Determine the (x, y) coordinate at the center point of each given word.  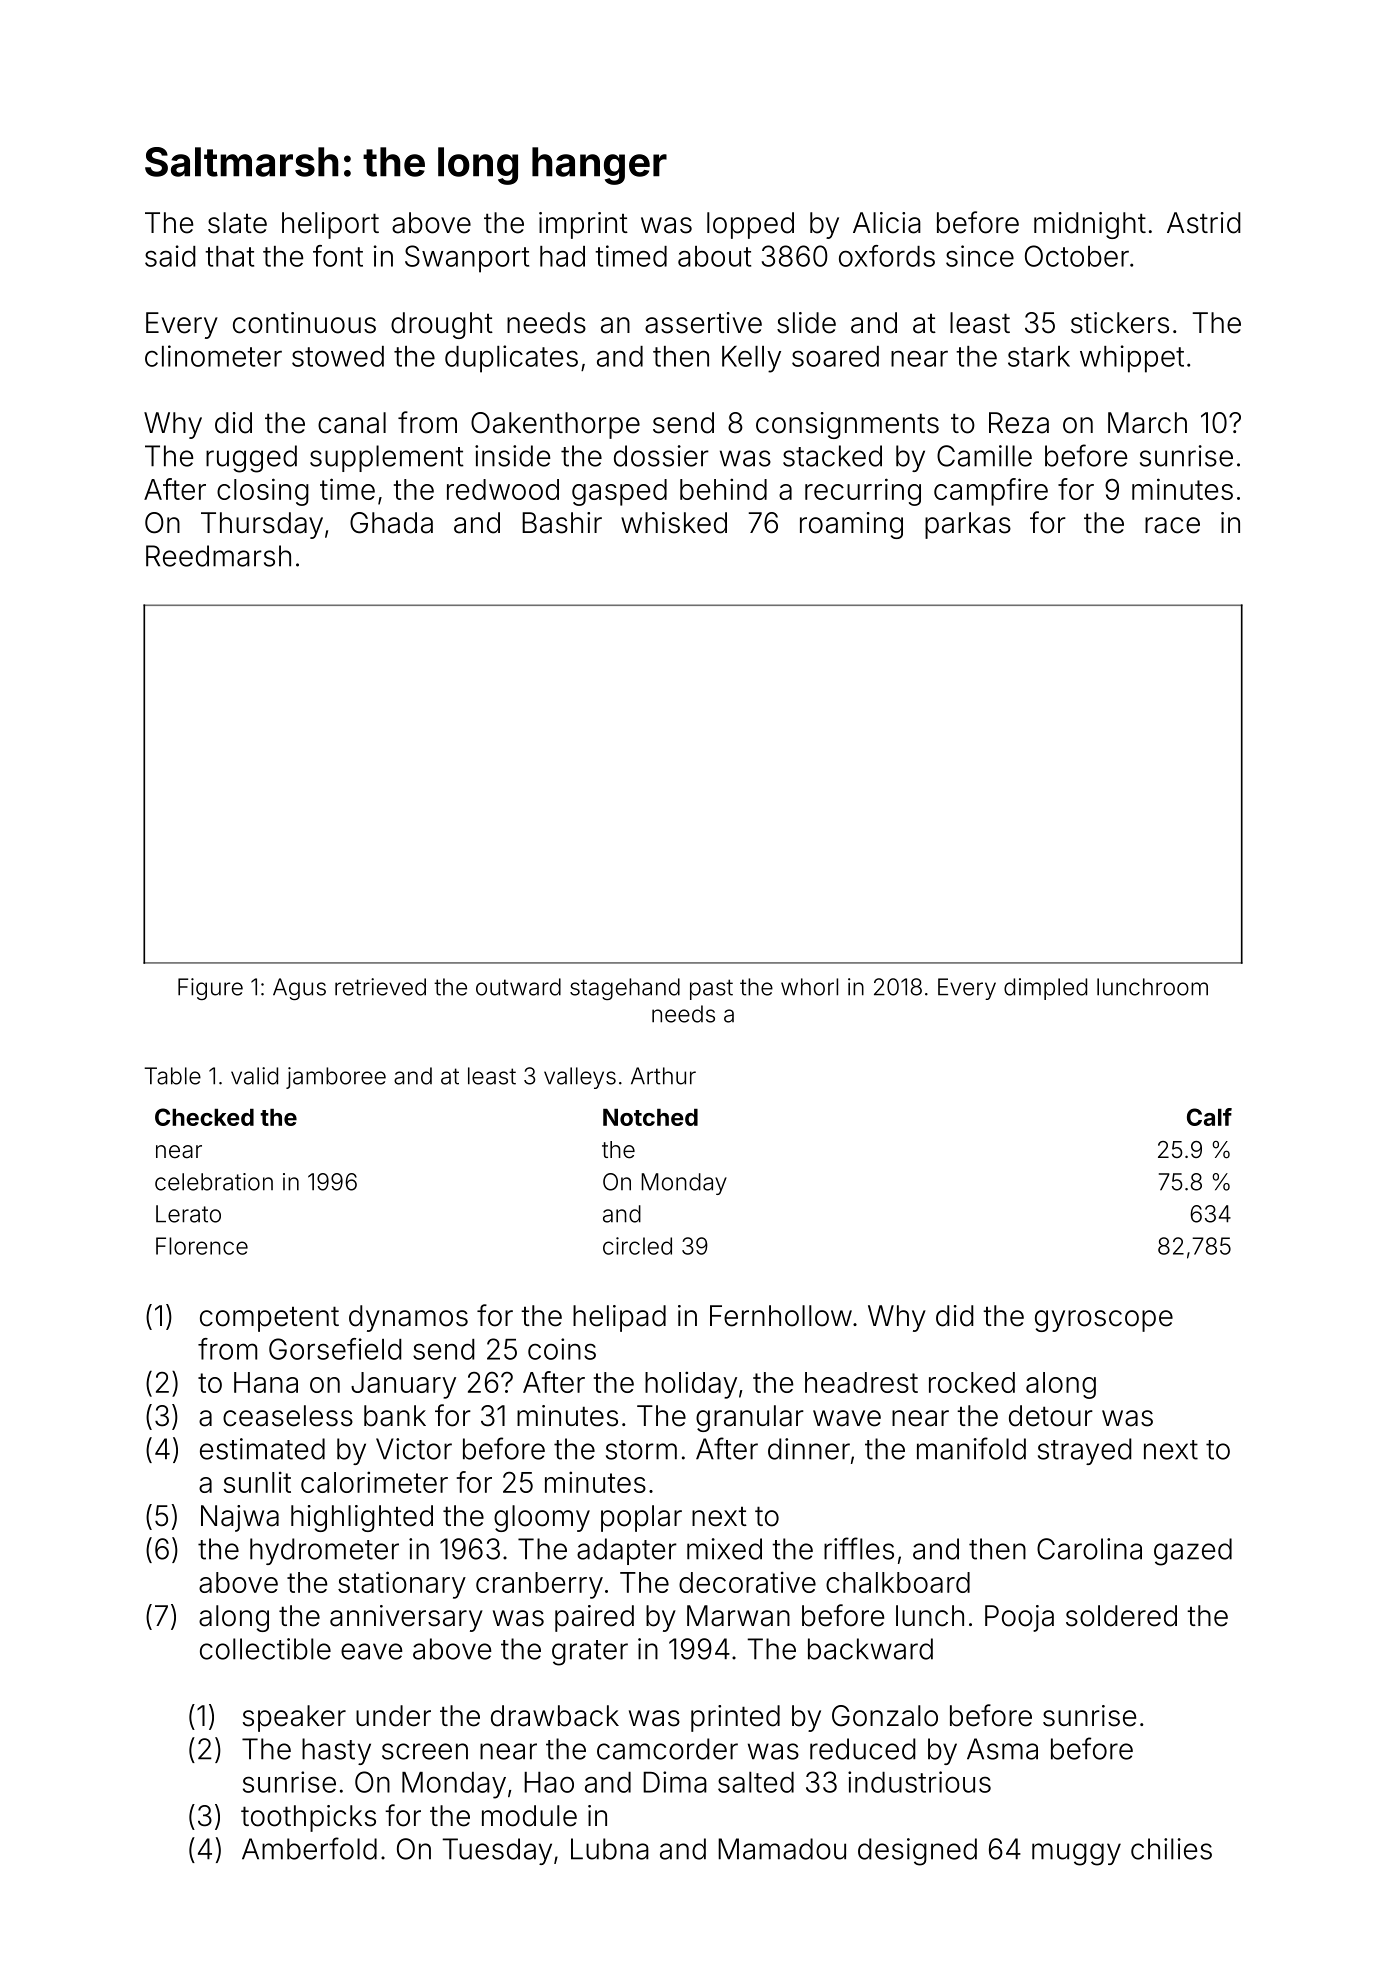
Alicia (887, 223)
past (711, 989)
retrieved (380, 987)
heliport (330, 225)
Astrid (1204, 223)
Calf (1209, 1117)
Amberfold (309, 1848)
